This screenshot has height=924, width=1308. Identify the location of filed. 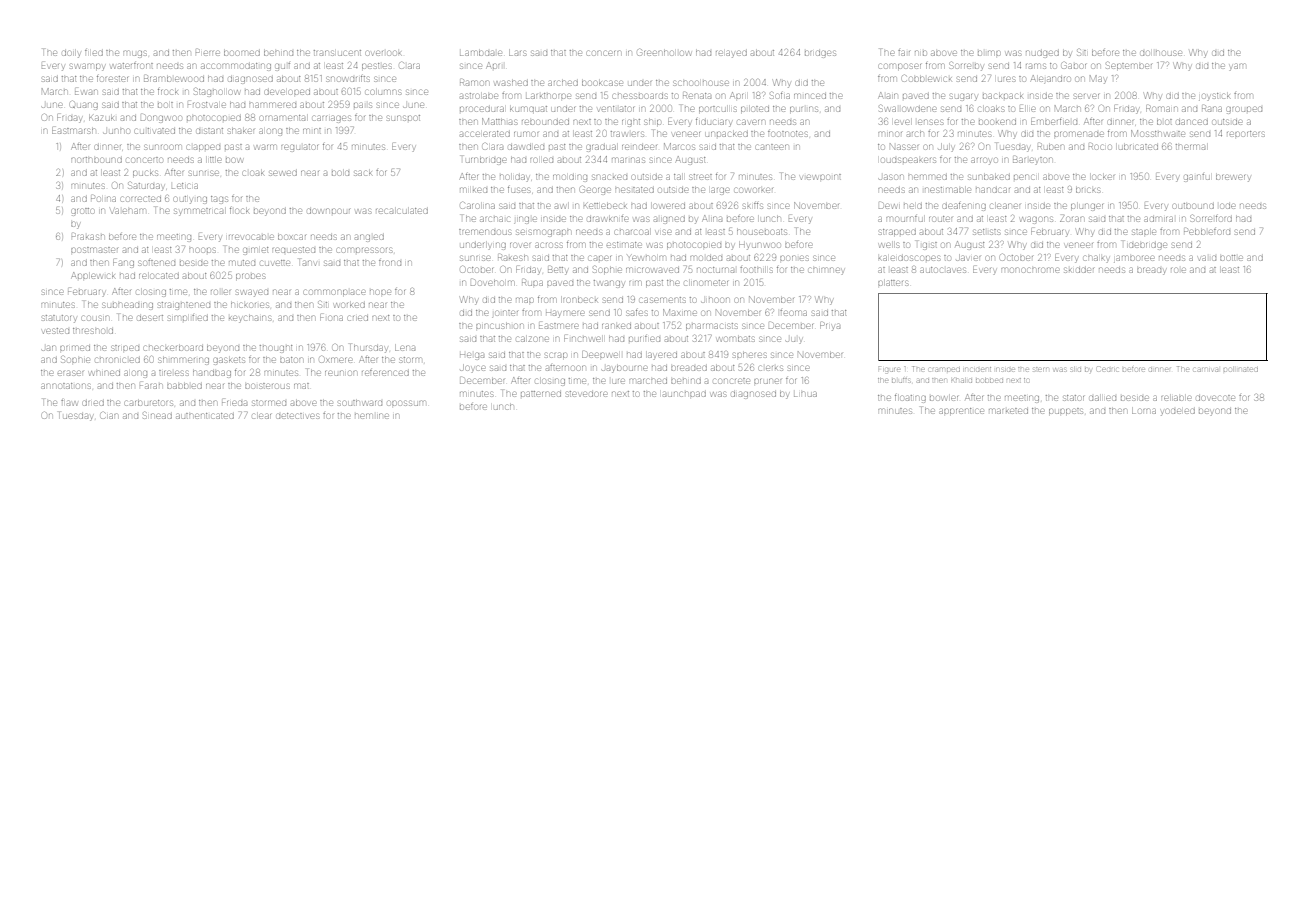
(94, 53).
